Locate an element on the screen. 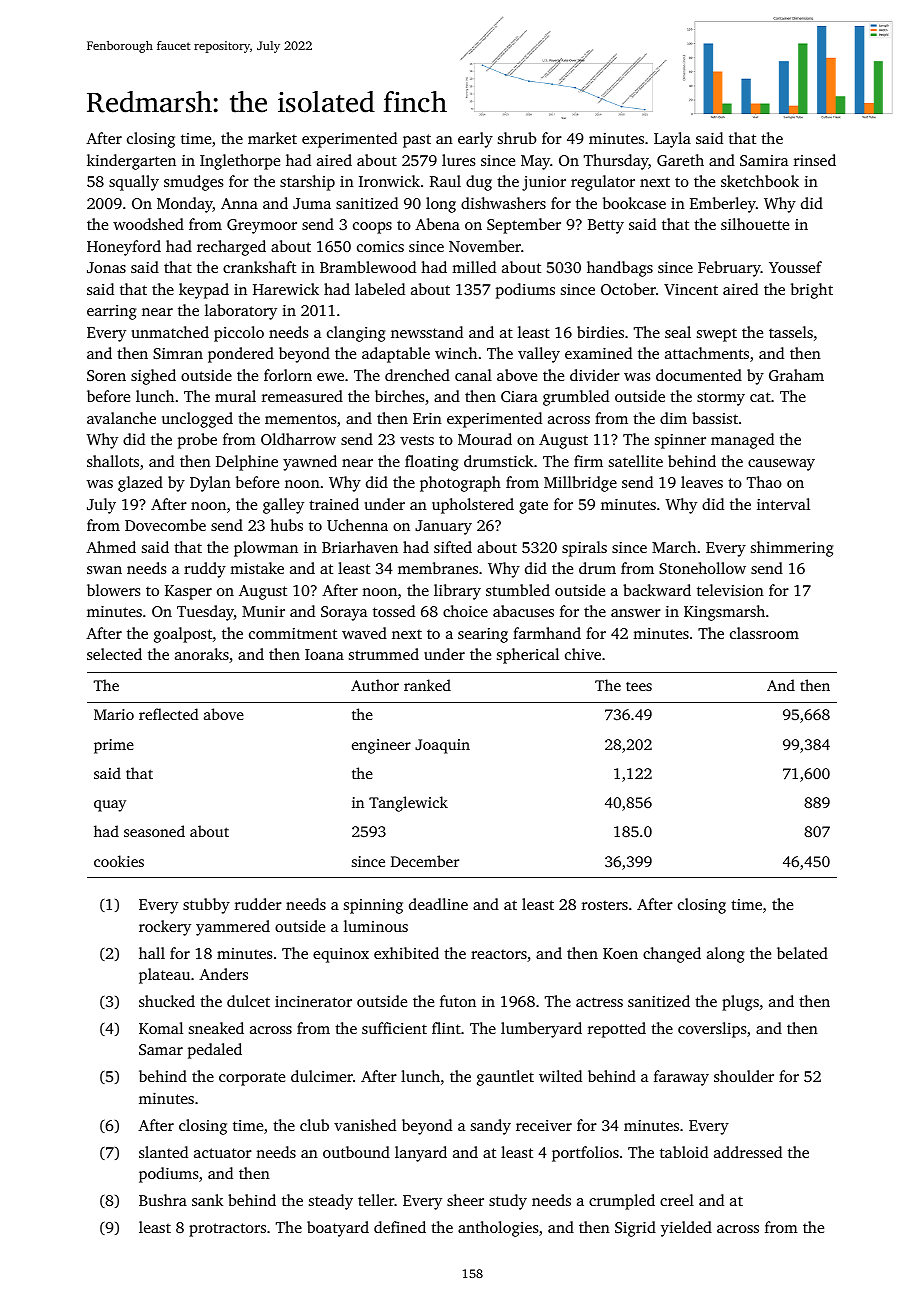  reactors is located at coordinates (499, 954).
